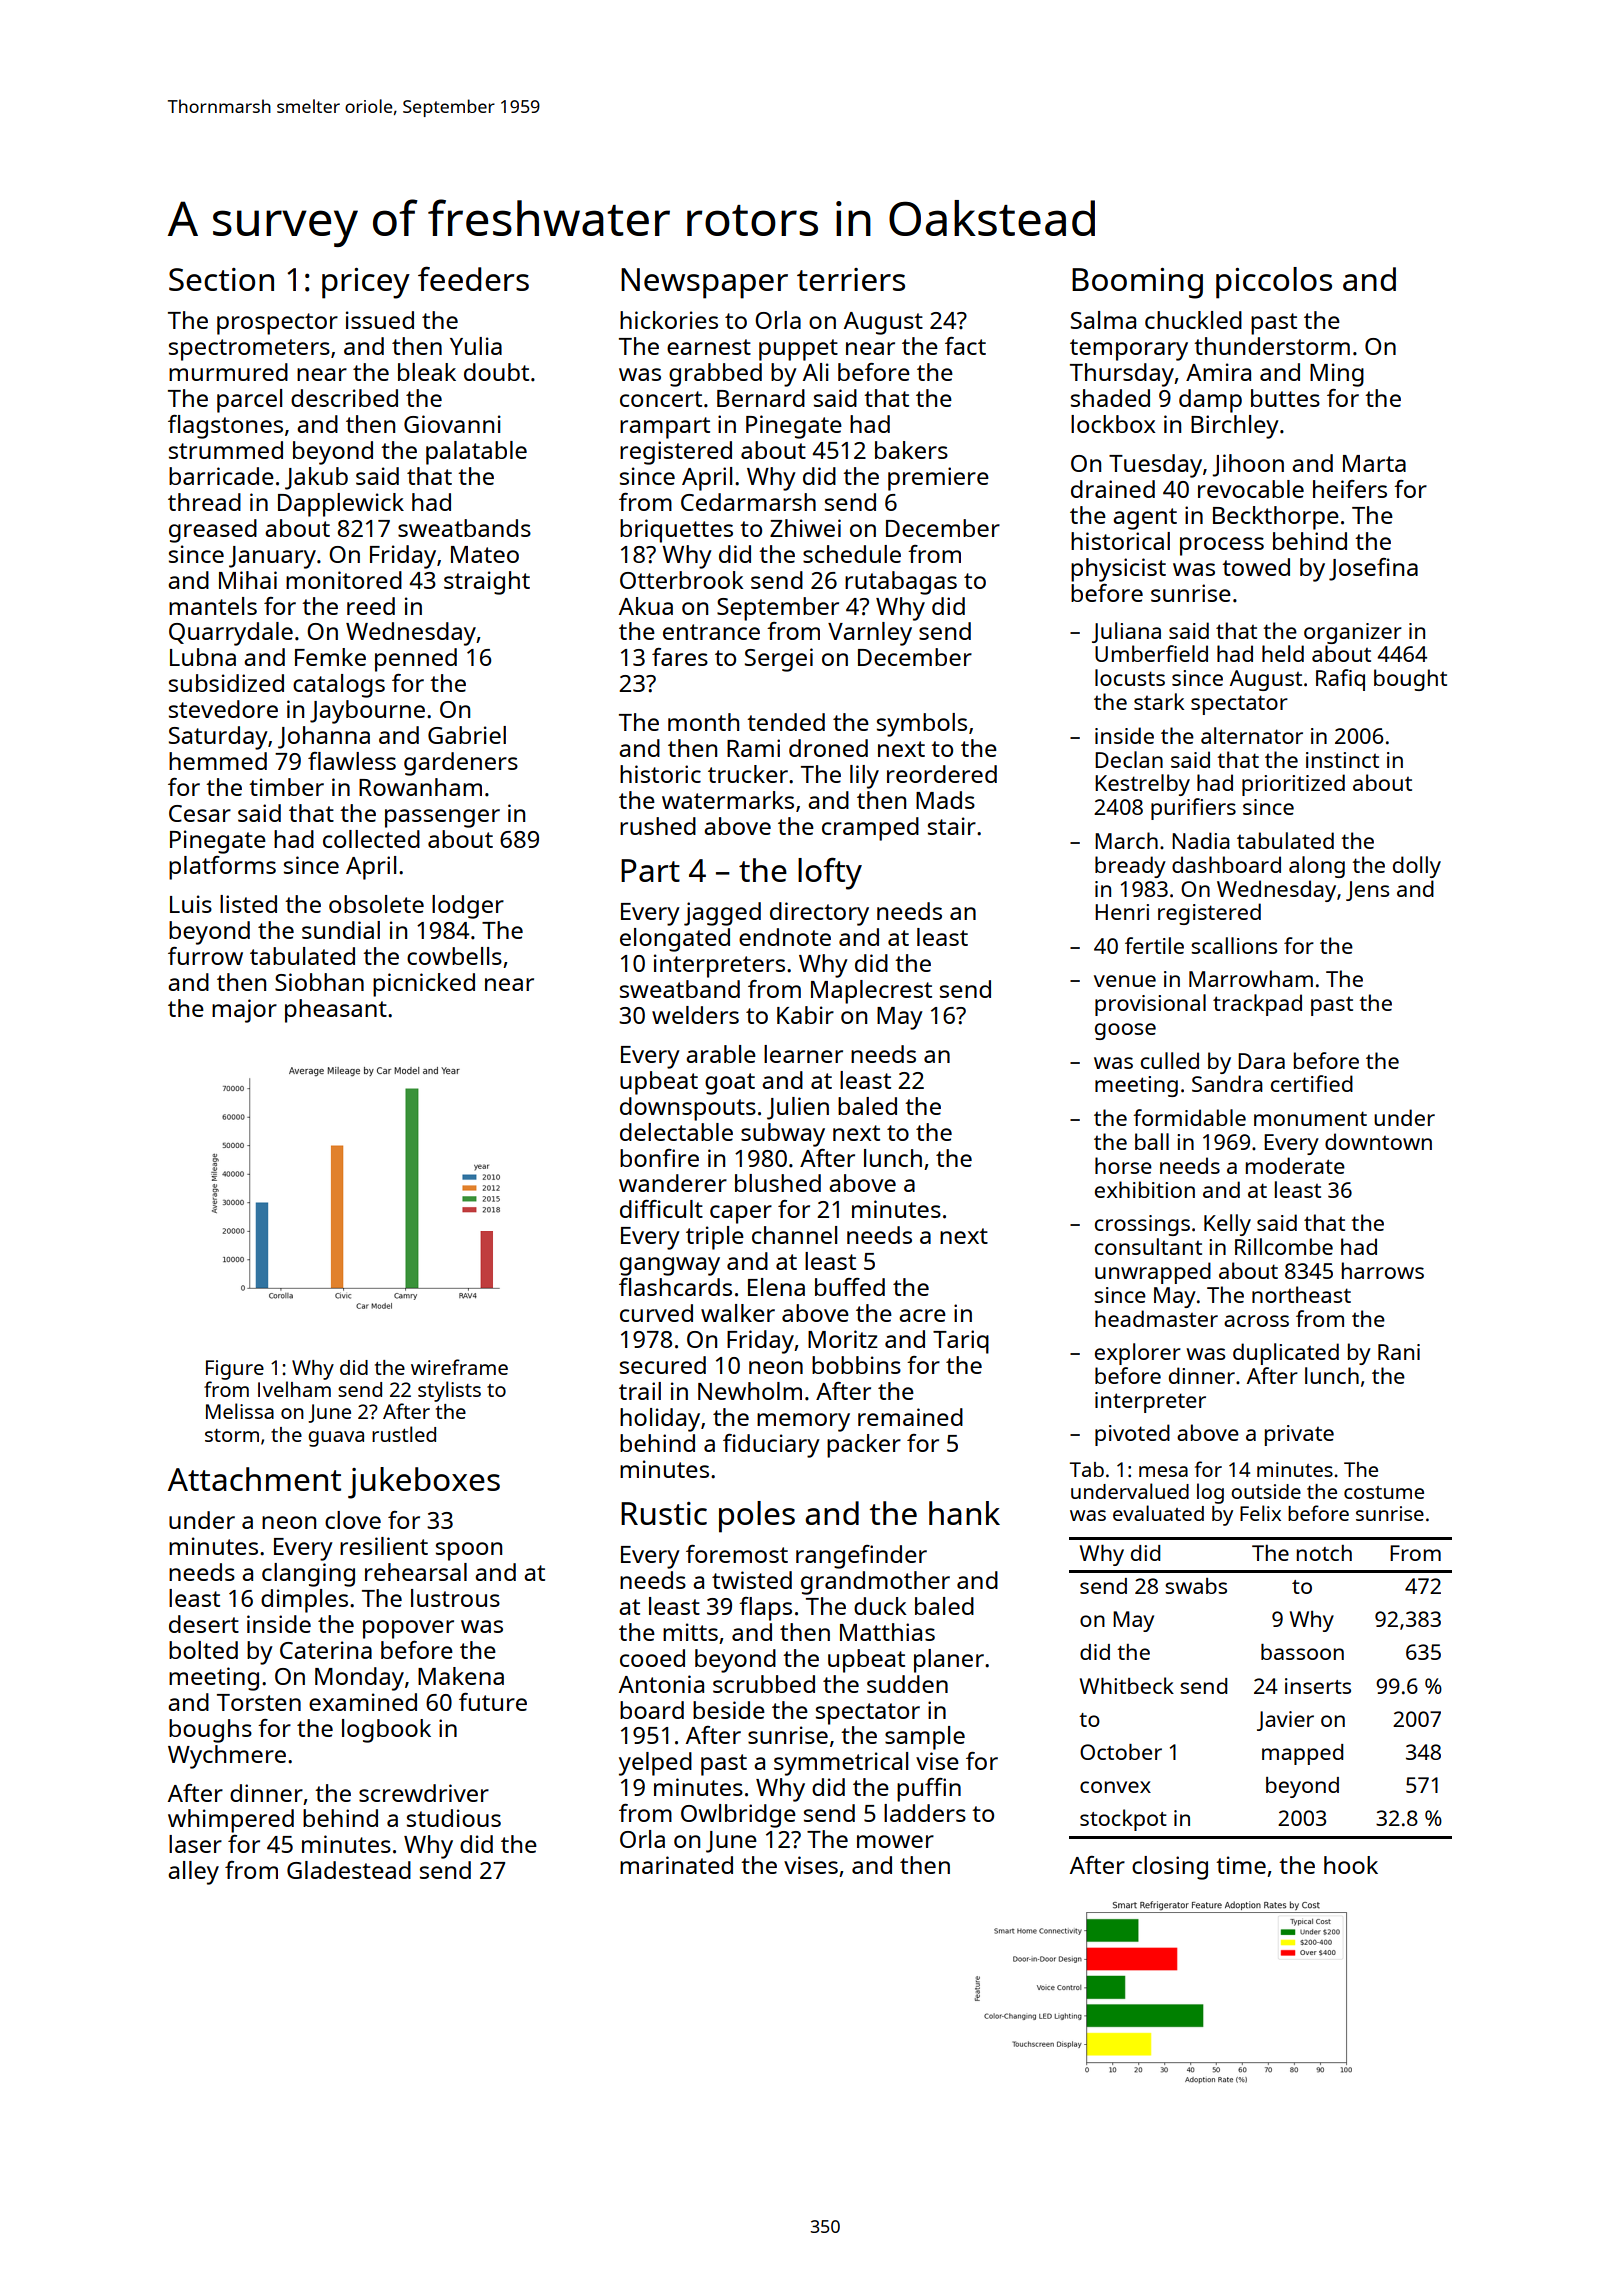 This image has height=2292, width=1620. I want to click on downtown, so click(1378, 1141).
